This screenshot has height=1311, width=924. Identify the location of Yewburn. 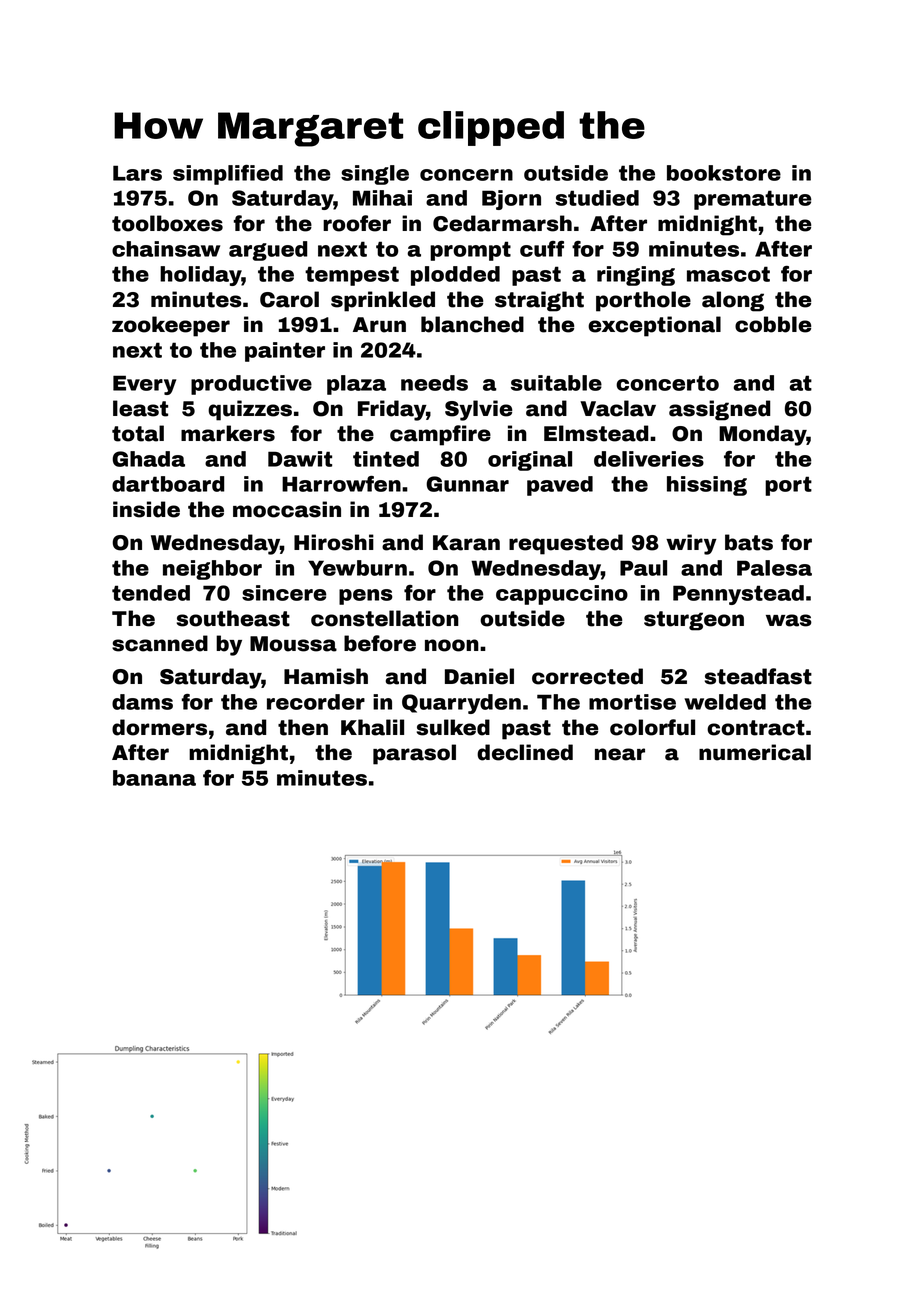
(357, 568).
